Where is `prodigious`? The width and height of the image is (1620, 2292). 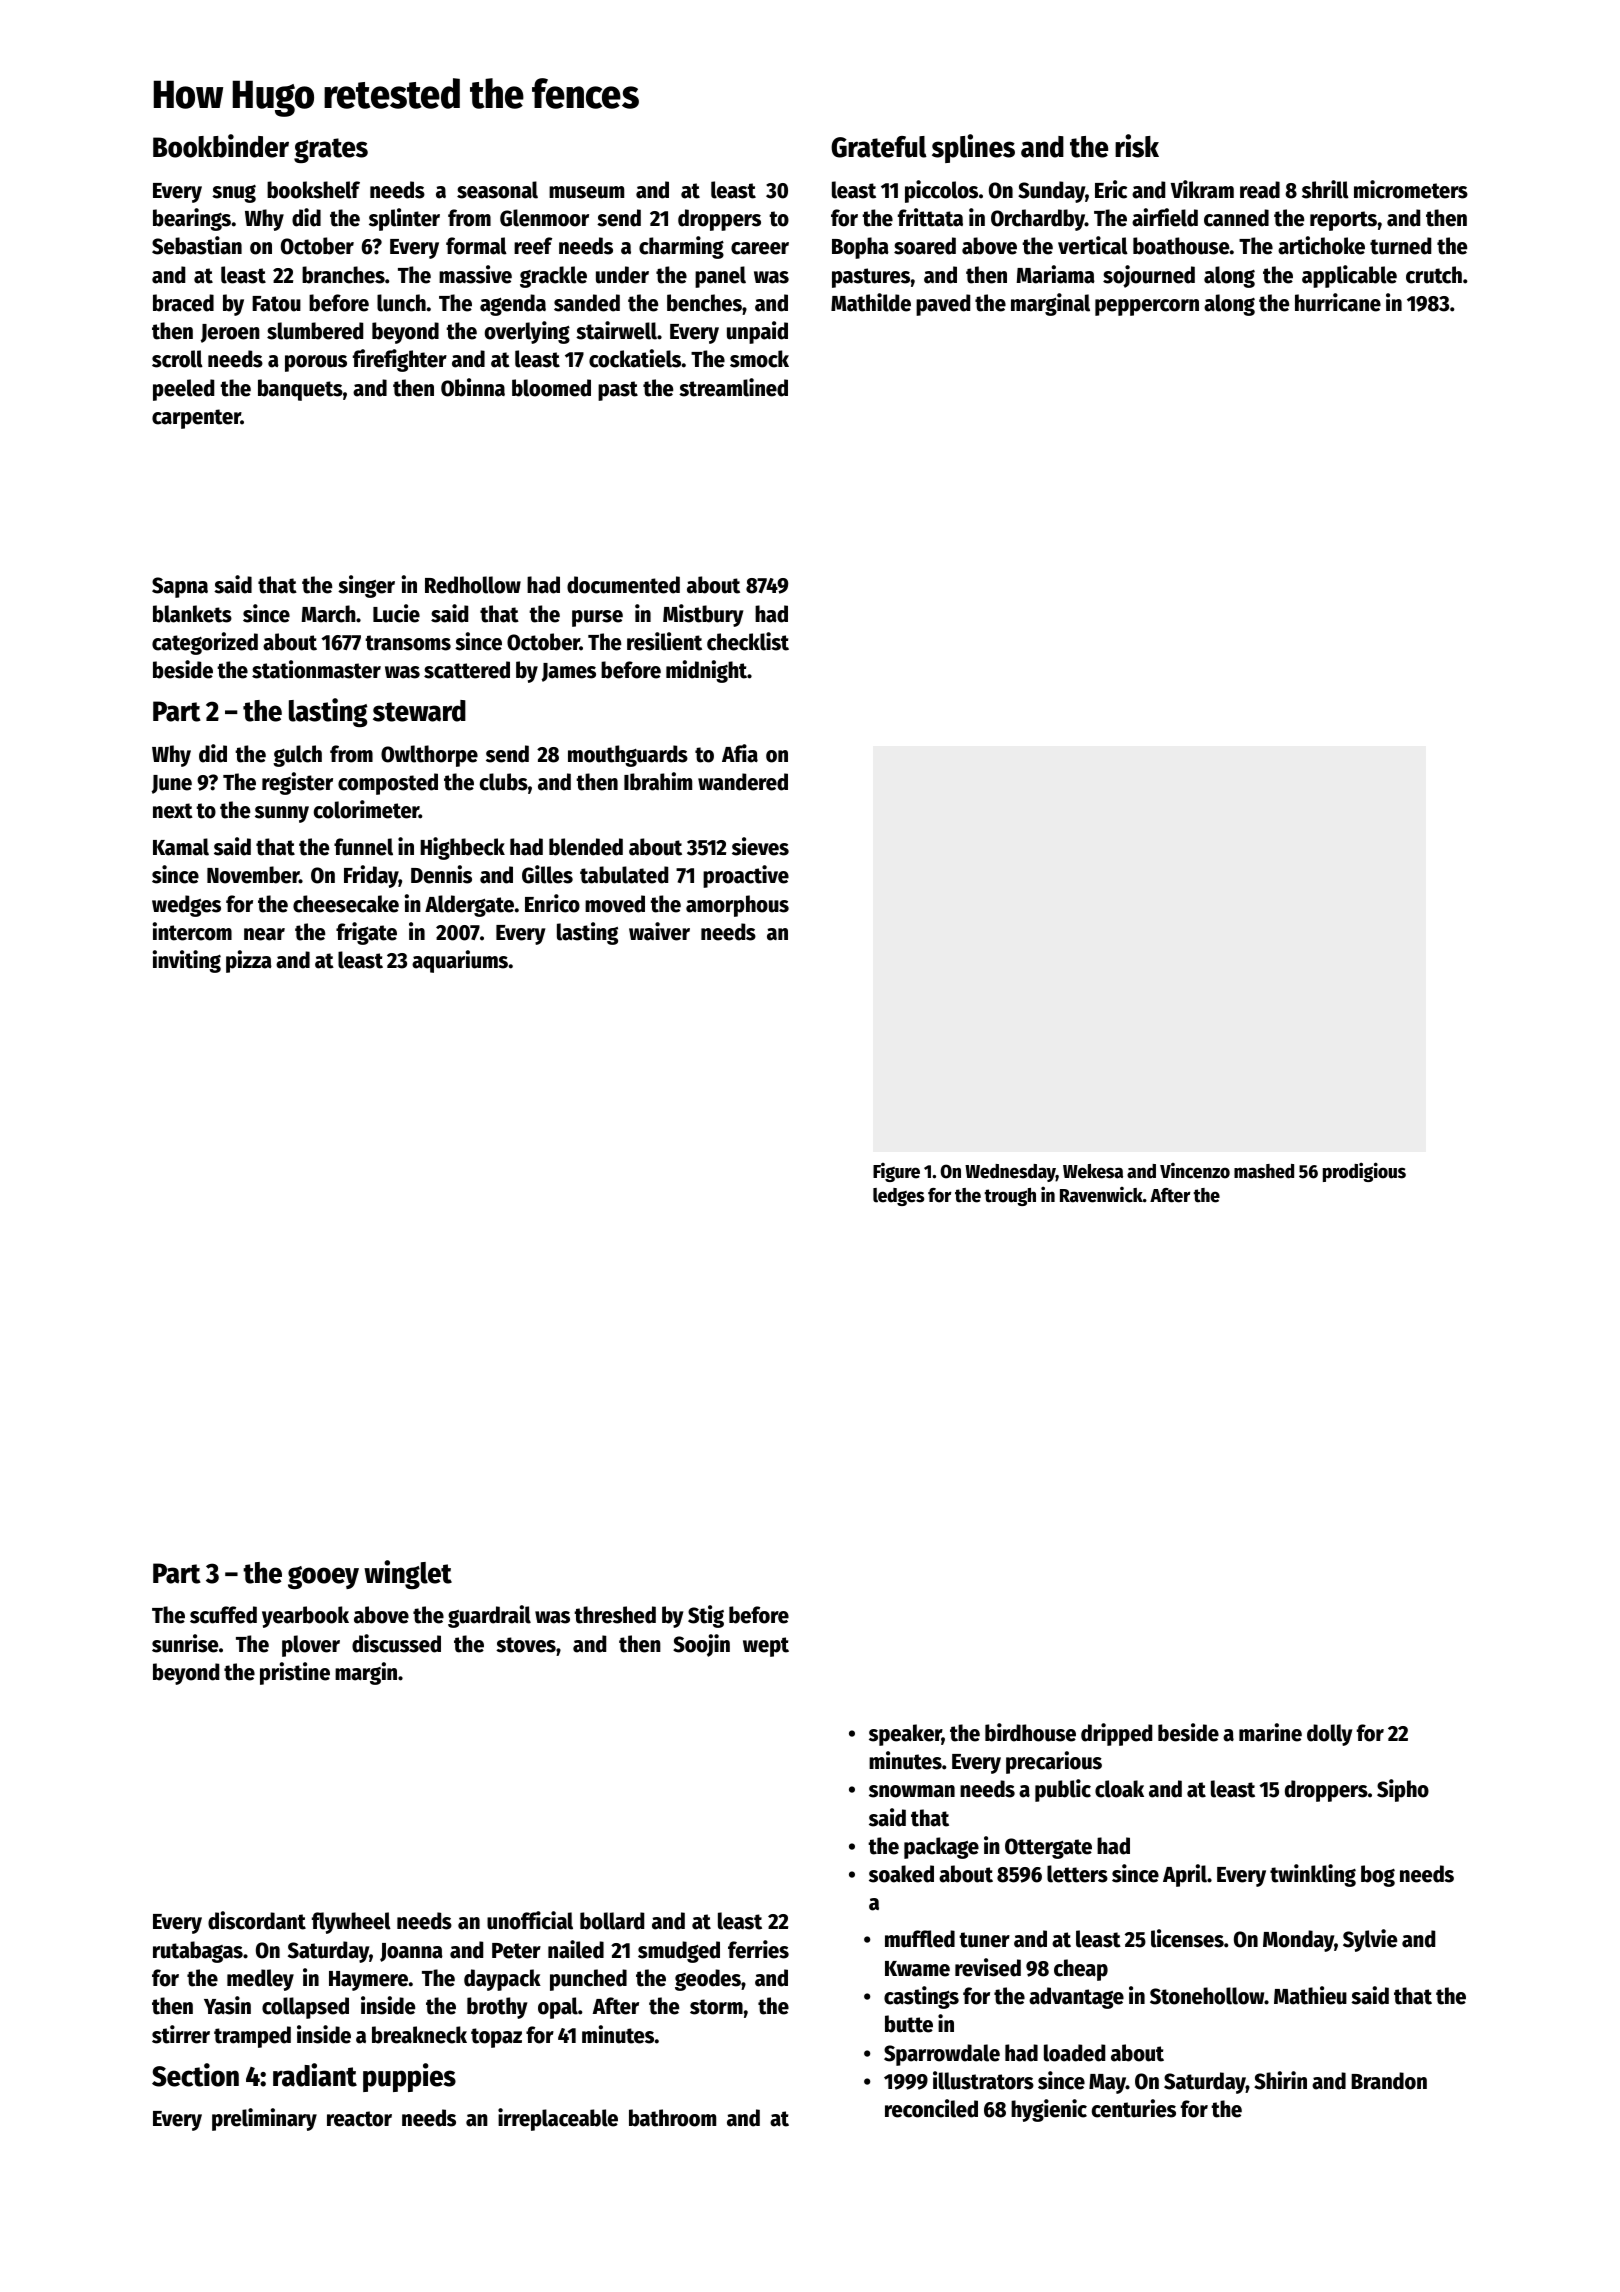
prodigious is located at coordinates (1364, 1172).
